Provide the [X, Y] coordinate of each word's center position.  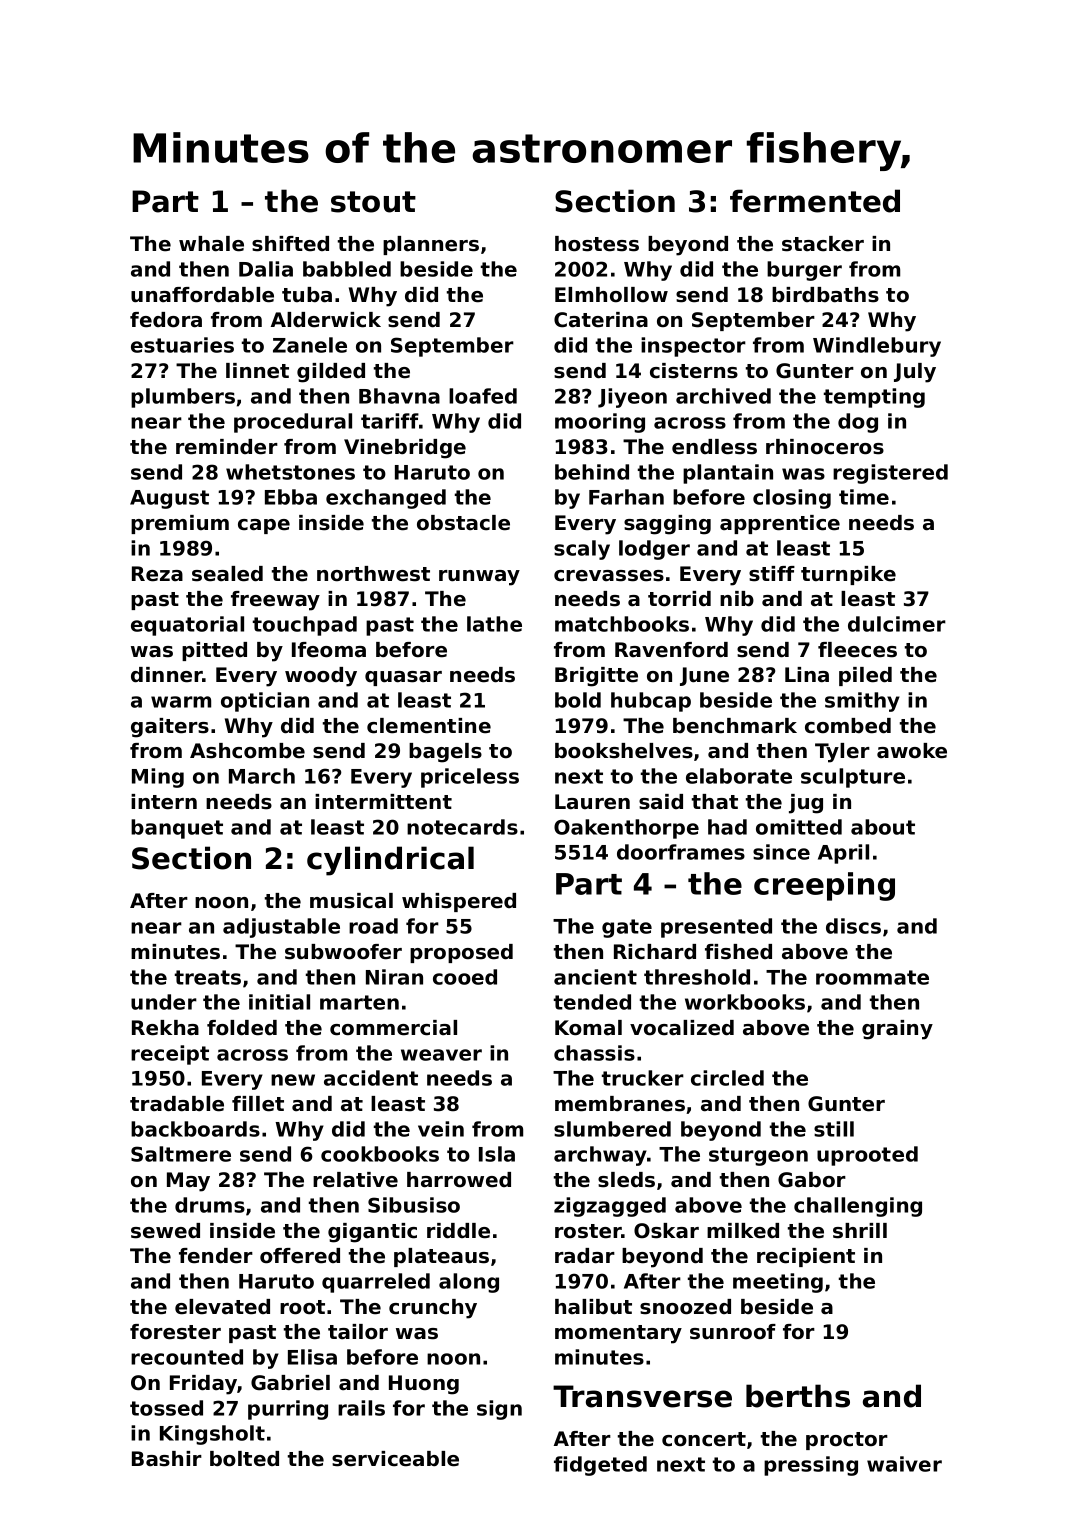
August [169, 499]
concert [704, 1439]
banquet [177, 829]
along [469, 1283]
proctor [847, 1441]
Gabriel [290, 1383]
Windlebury [877, 347]
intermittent [383, 802]
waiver [904, 1464]
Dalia [266, 269]
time [864, 497]
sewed [165, 1231]
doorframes [681, 852]
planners [431, 245]
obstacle [463, 523]
